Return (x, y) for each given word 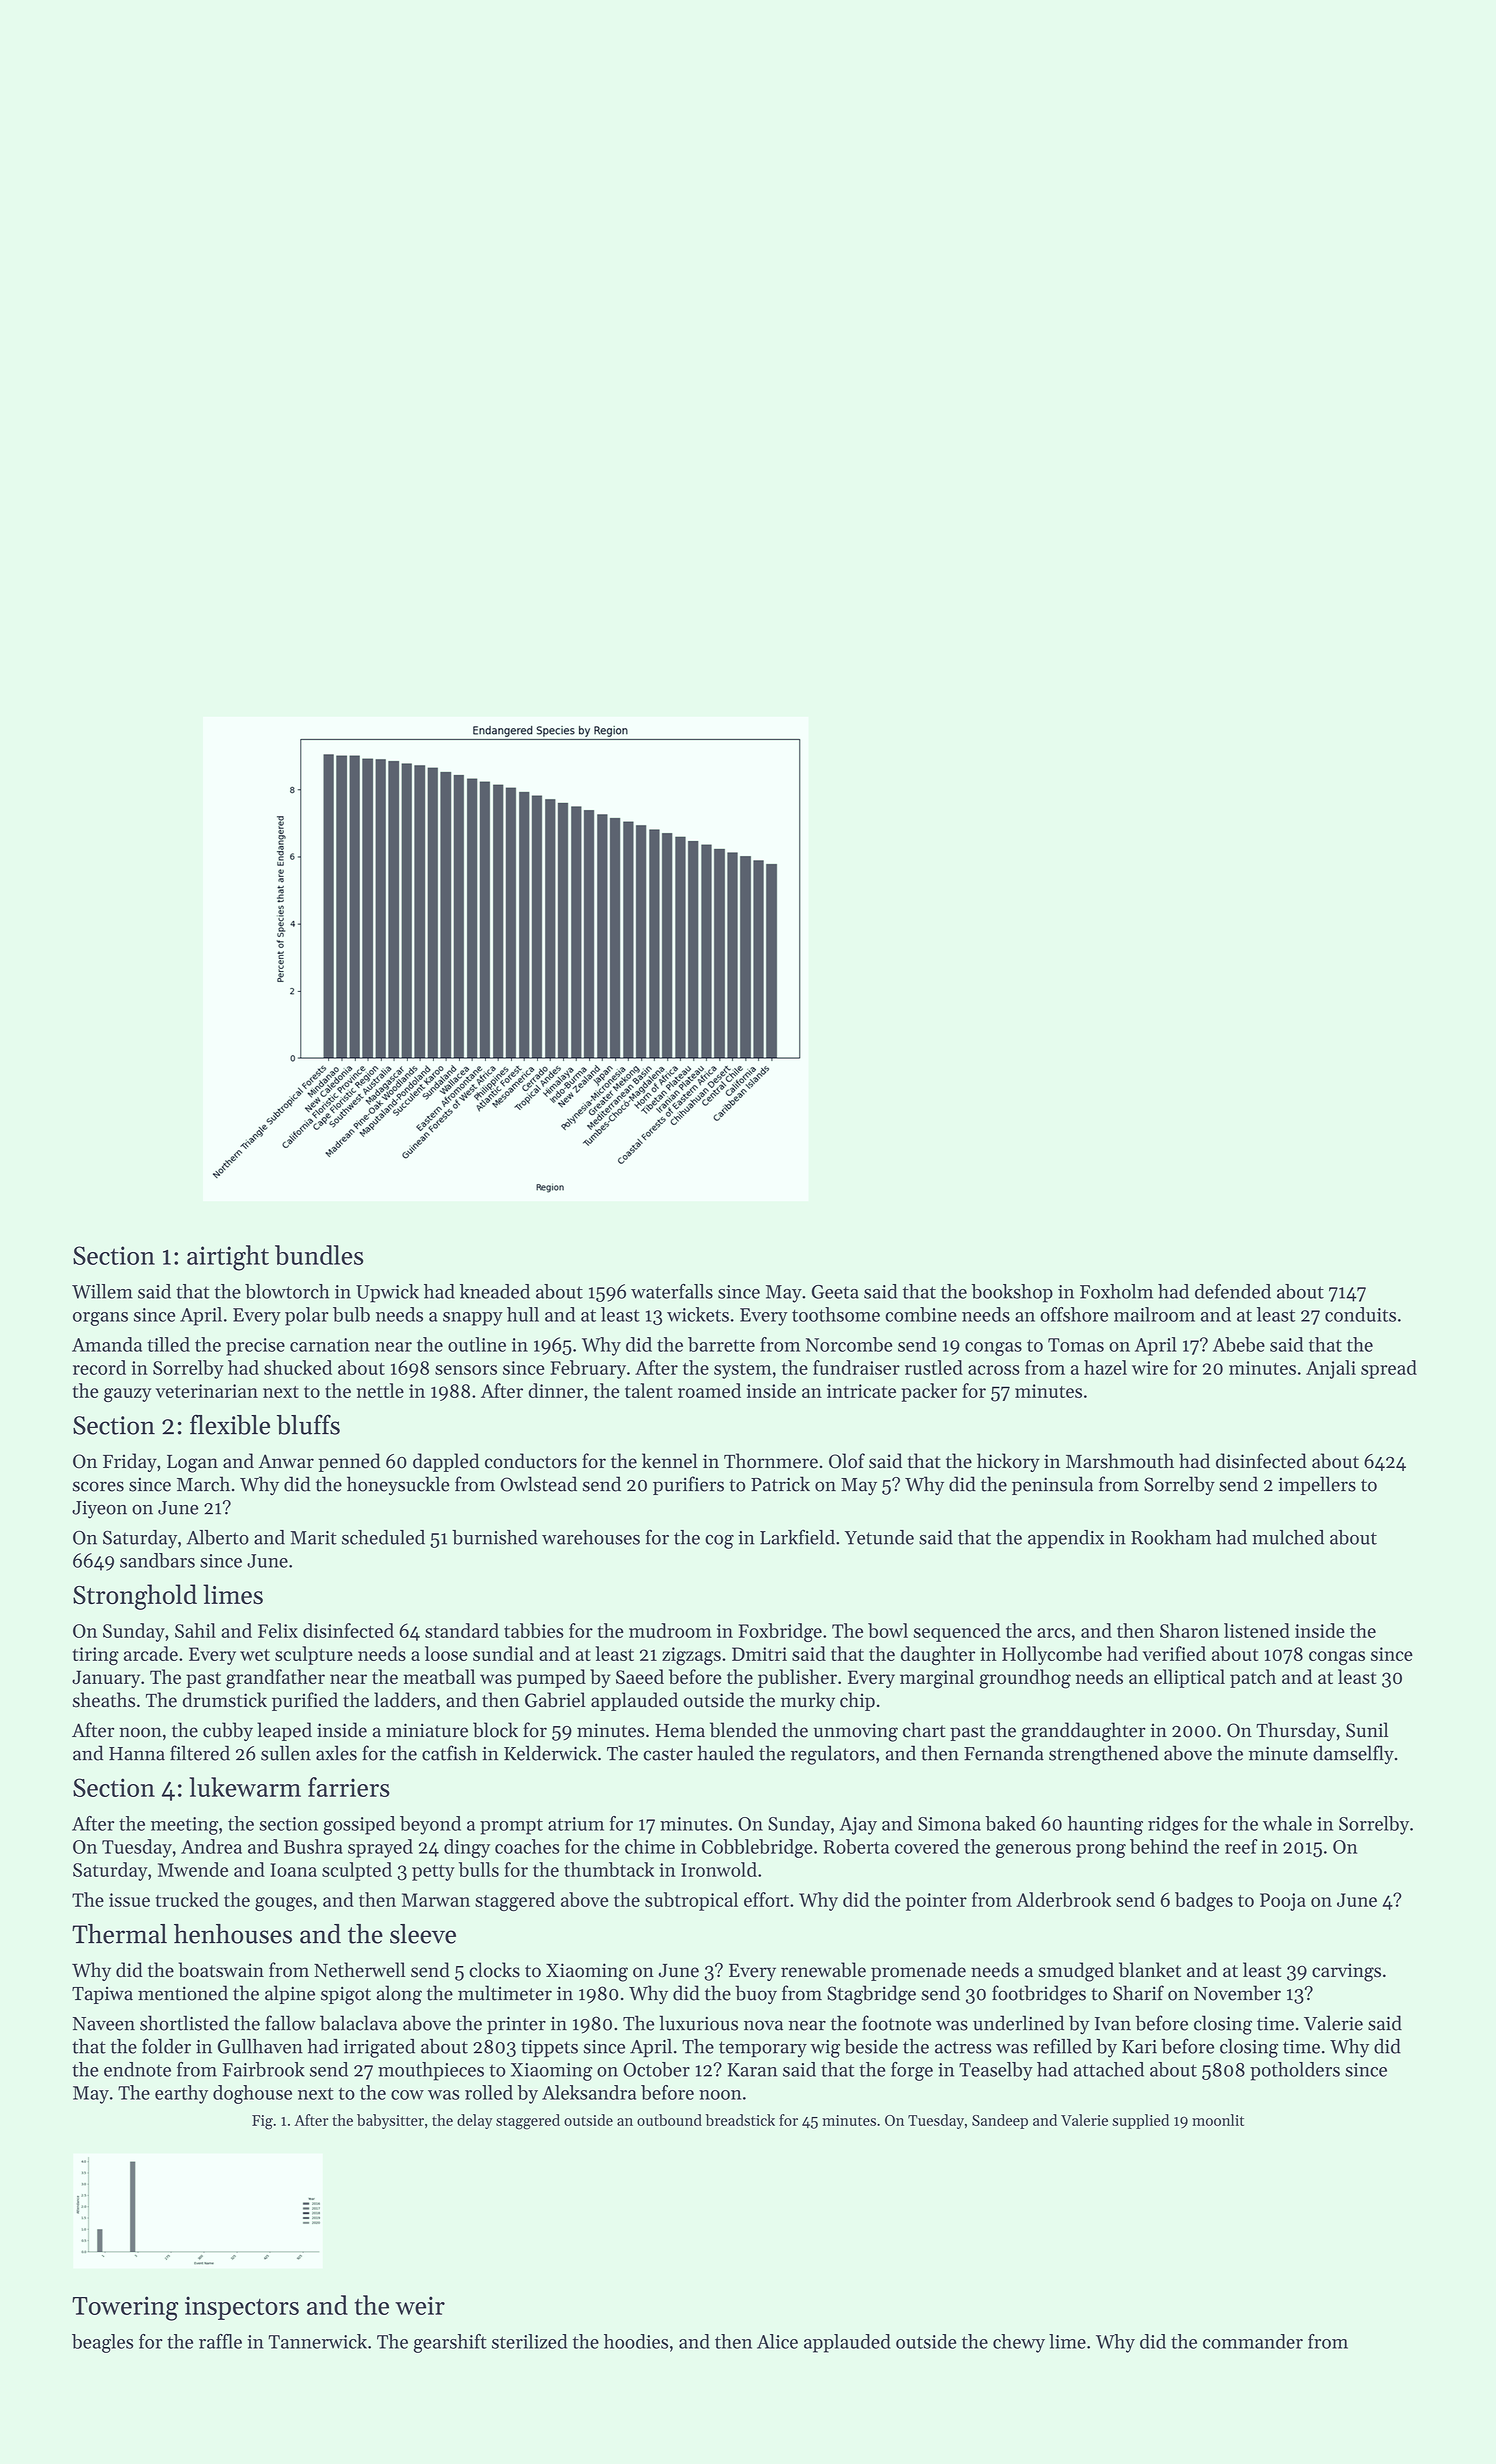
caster (668, 1754)
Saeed (640, 1676)
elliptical (1189, 1678)
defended (1233, 1291)
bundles (319, 1255)
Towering (125, 2308)
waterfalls (672, 1291)
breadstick (740, 2120)
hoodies (636, 2341)
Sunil (1367, 1730)
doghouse (252, 2094)
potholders (1295, 2071)
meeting (184, 1826)
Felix (278, 1630)
